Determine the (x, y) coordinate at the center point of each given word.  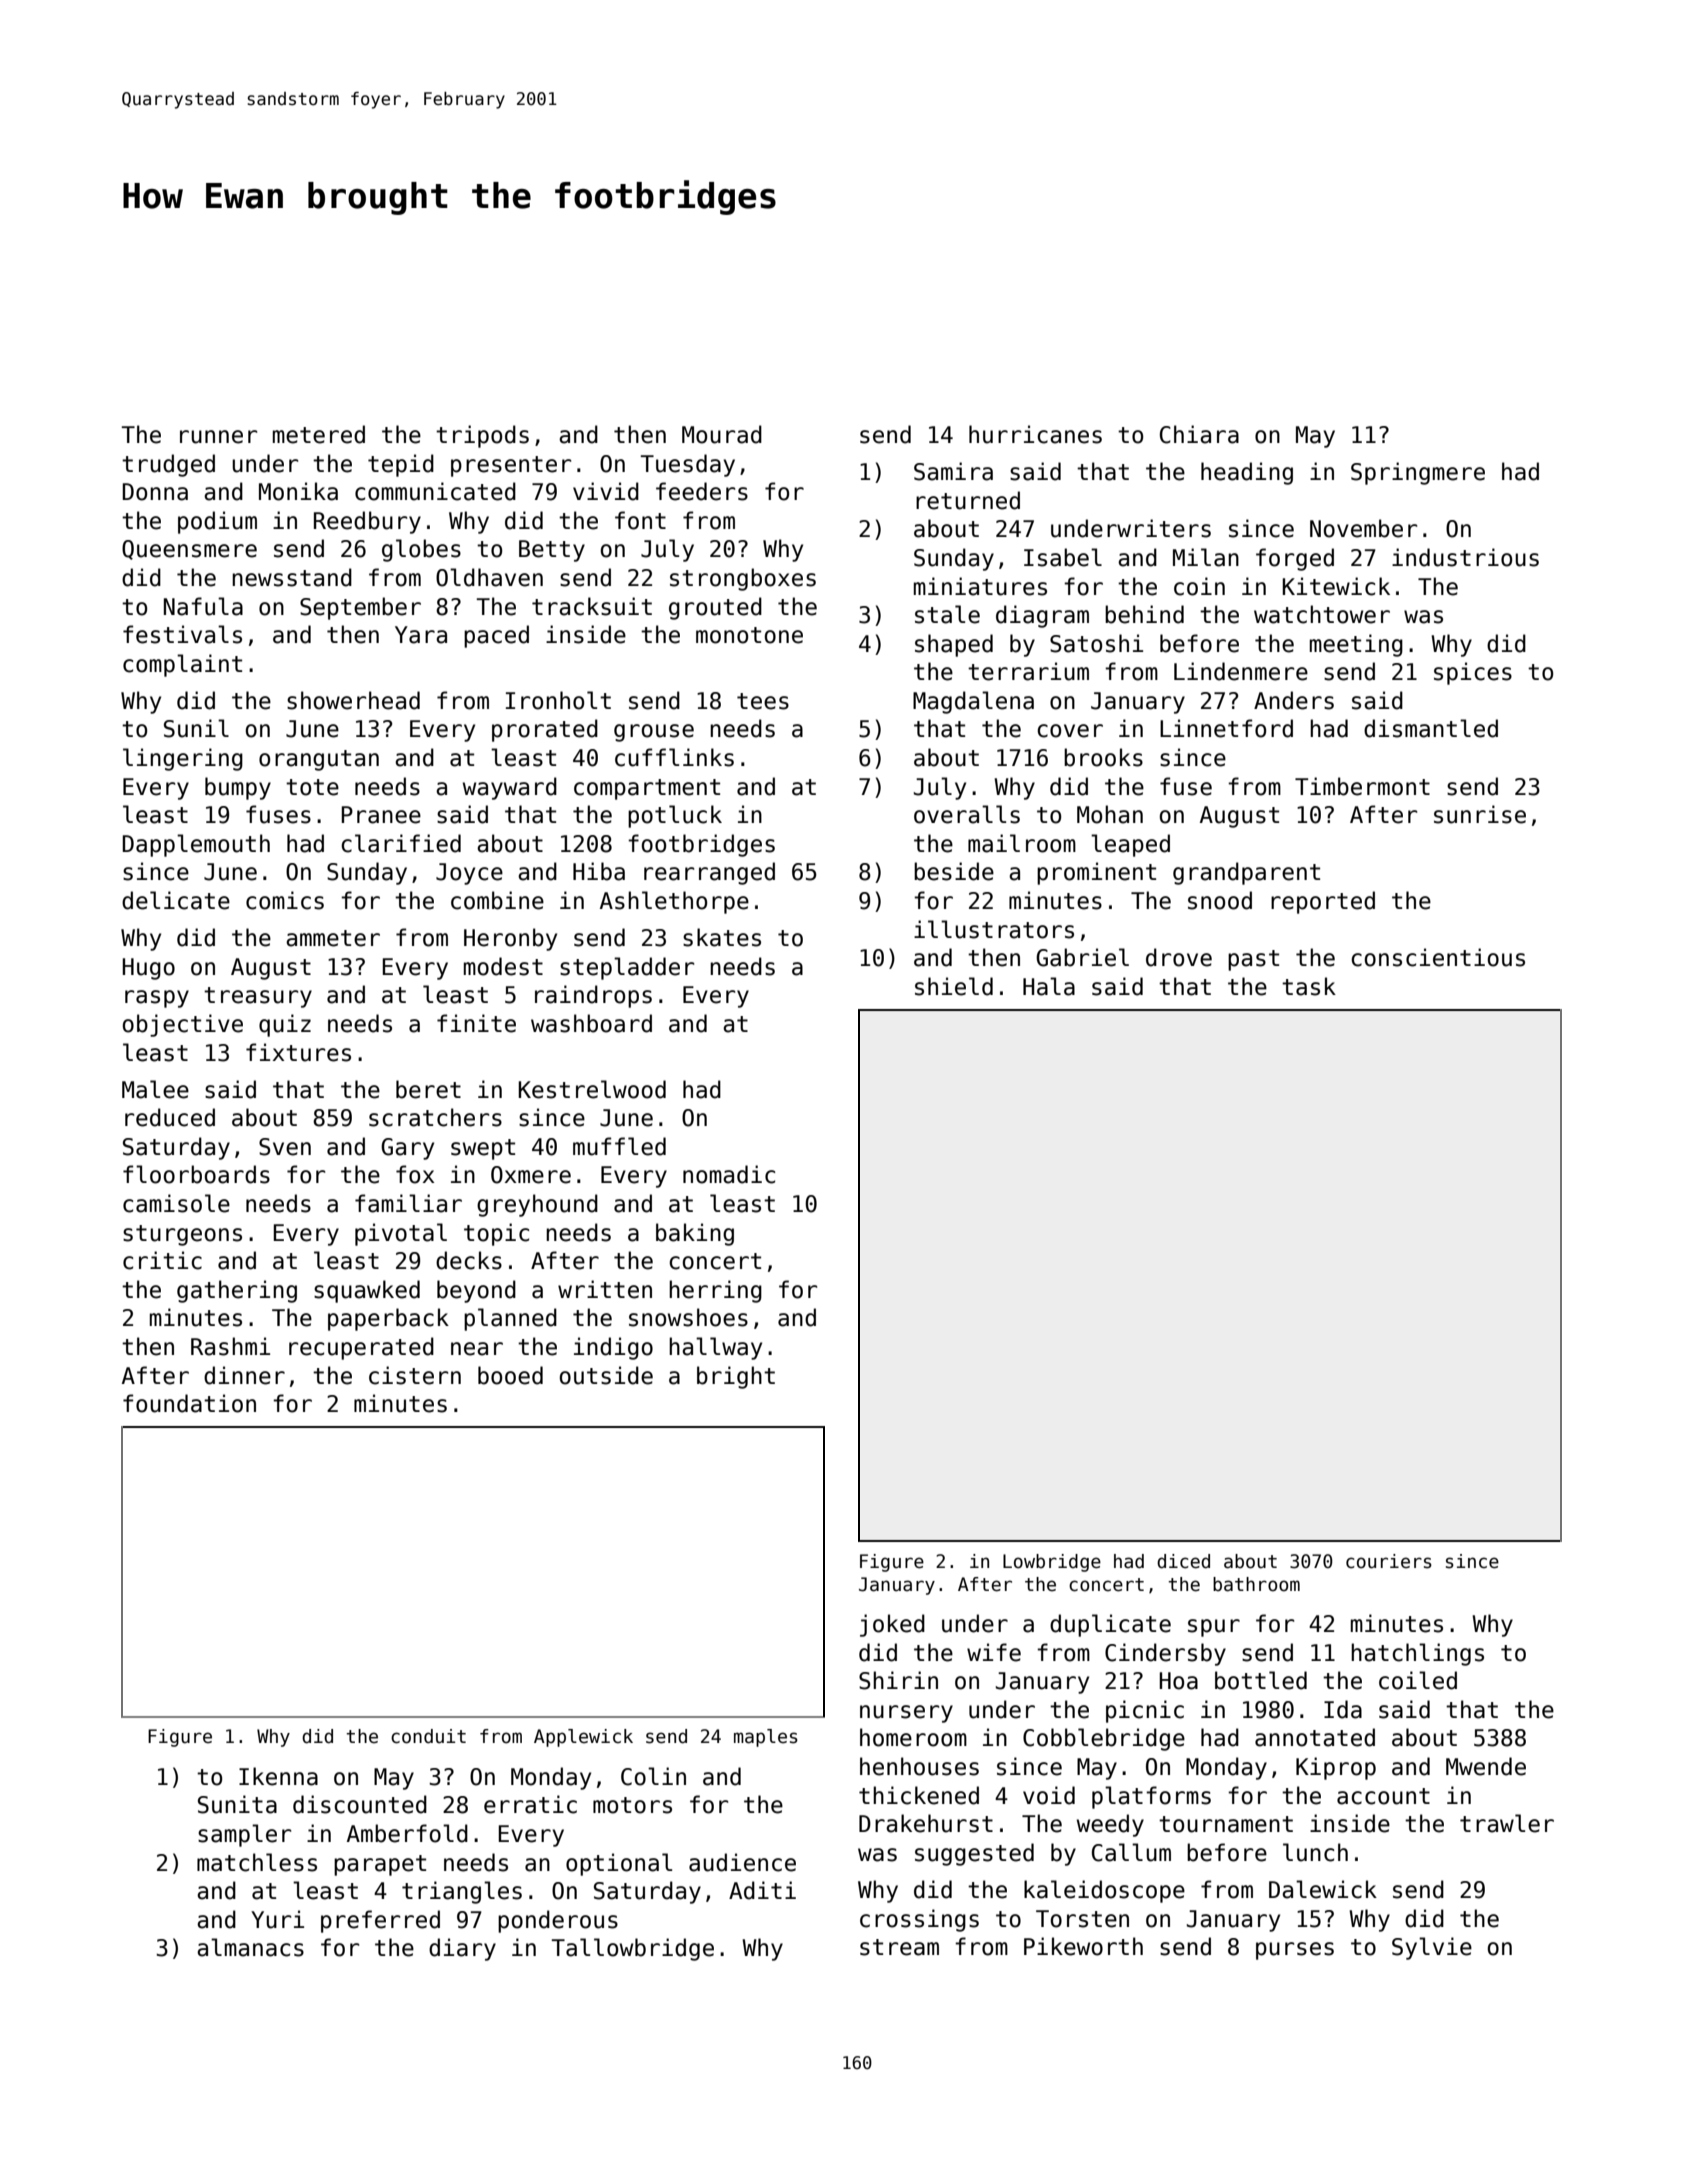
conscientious (1438, 957)
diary (462, 1949)
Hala (1049, 986)
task (1309, 986)
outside (606, 1375)
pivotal (401, 1234)
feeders (702, 491)
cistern (415, 1375)
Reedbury (367, 522)
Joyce (469, 874)
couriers (1389, 1561)
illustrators (994, 929)
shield (954, 986)
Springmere (1418, 473)
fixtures (298, 1052)
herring (715, 1291)
